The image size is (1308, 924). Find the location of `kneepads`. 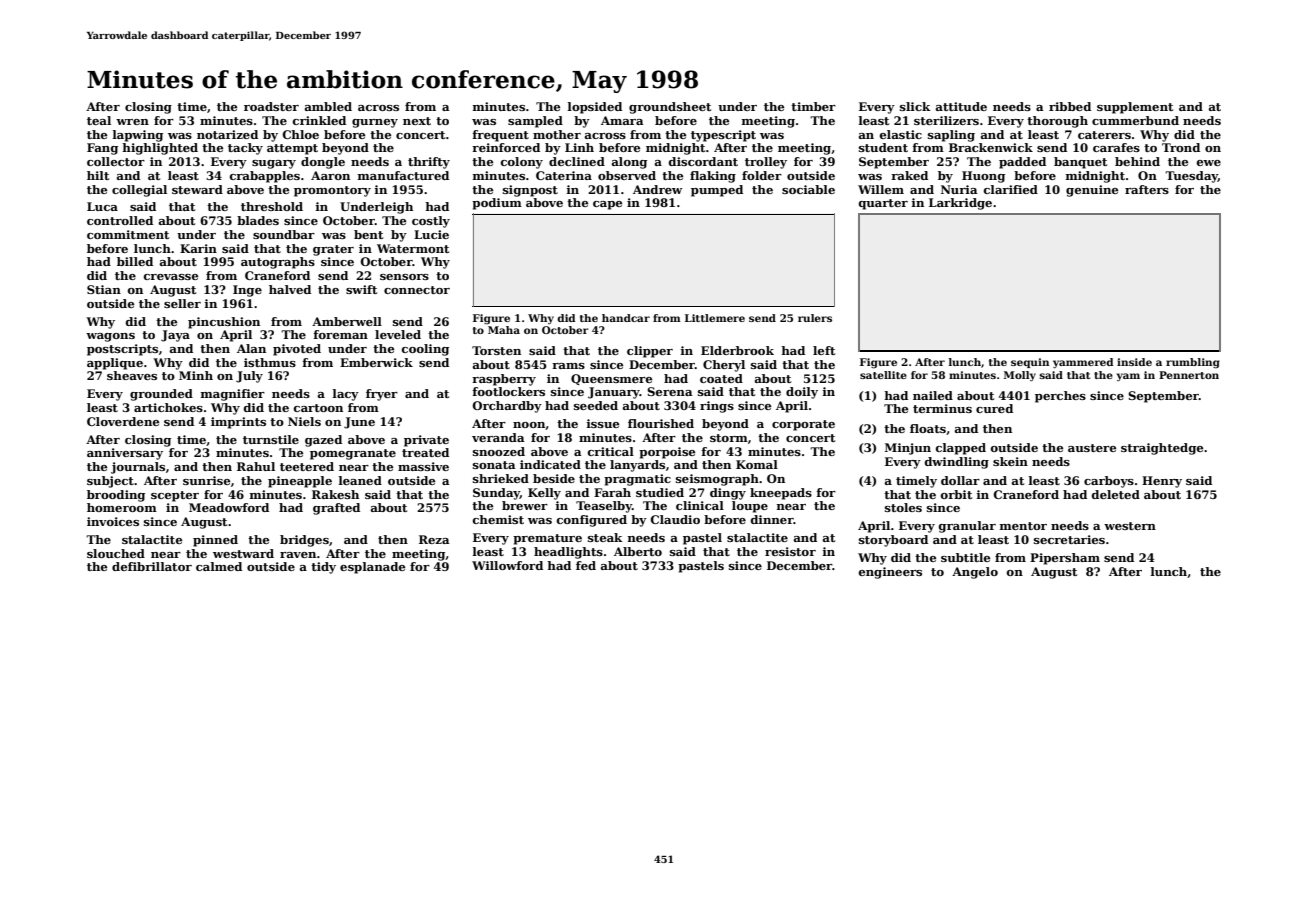

kneepads is located at coordinates (781, 494).
